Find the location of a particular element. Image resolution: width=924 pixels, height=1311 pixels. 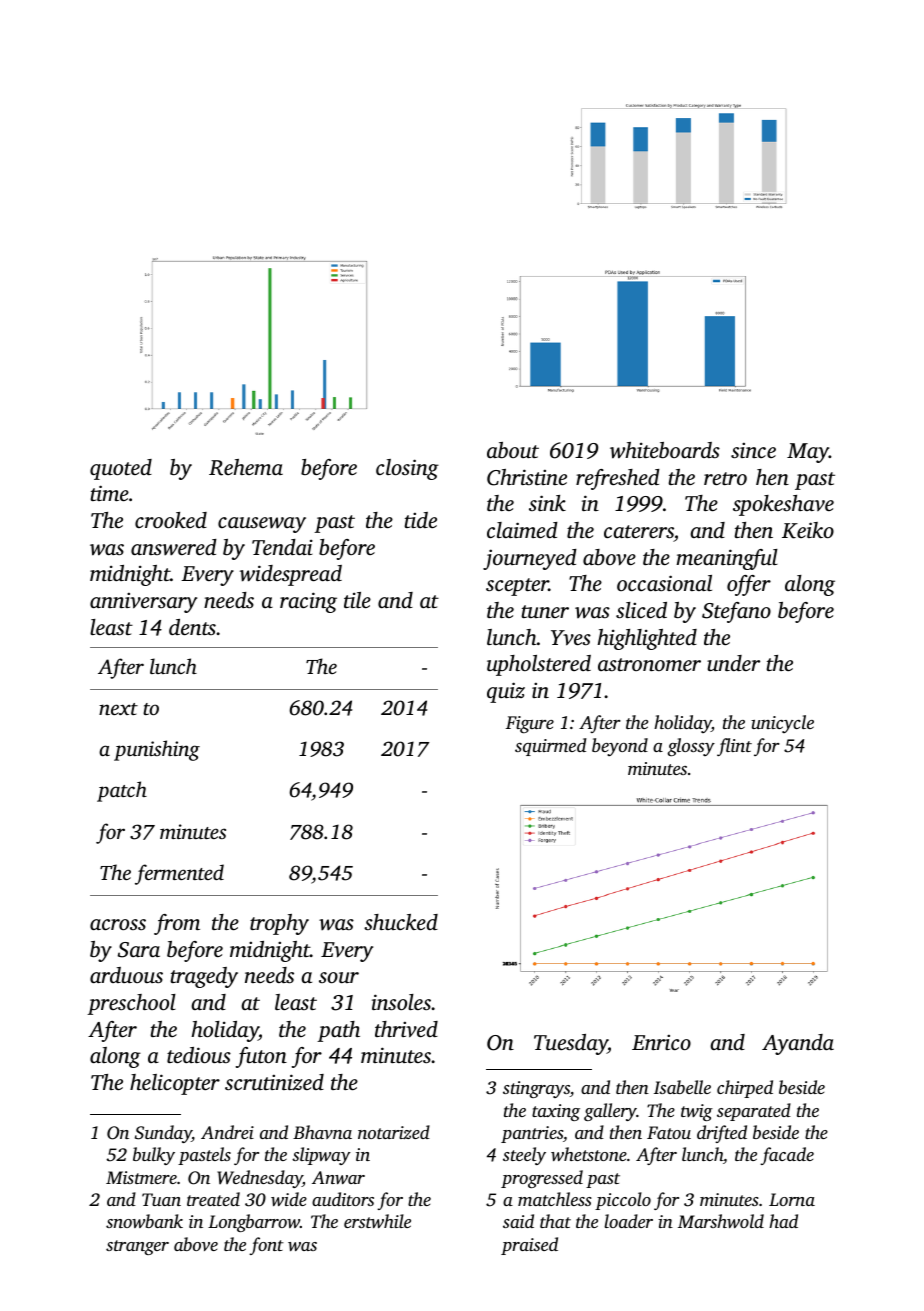

dents is located at coordinates (192, 627).
